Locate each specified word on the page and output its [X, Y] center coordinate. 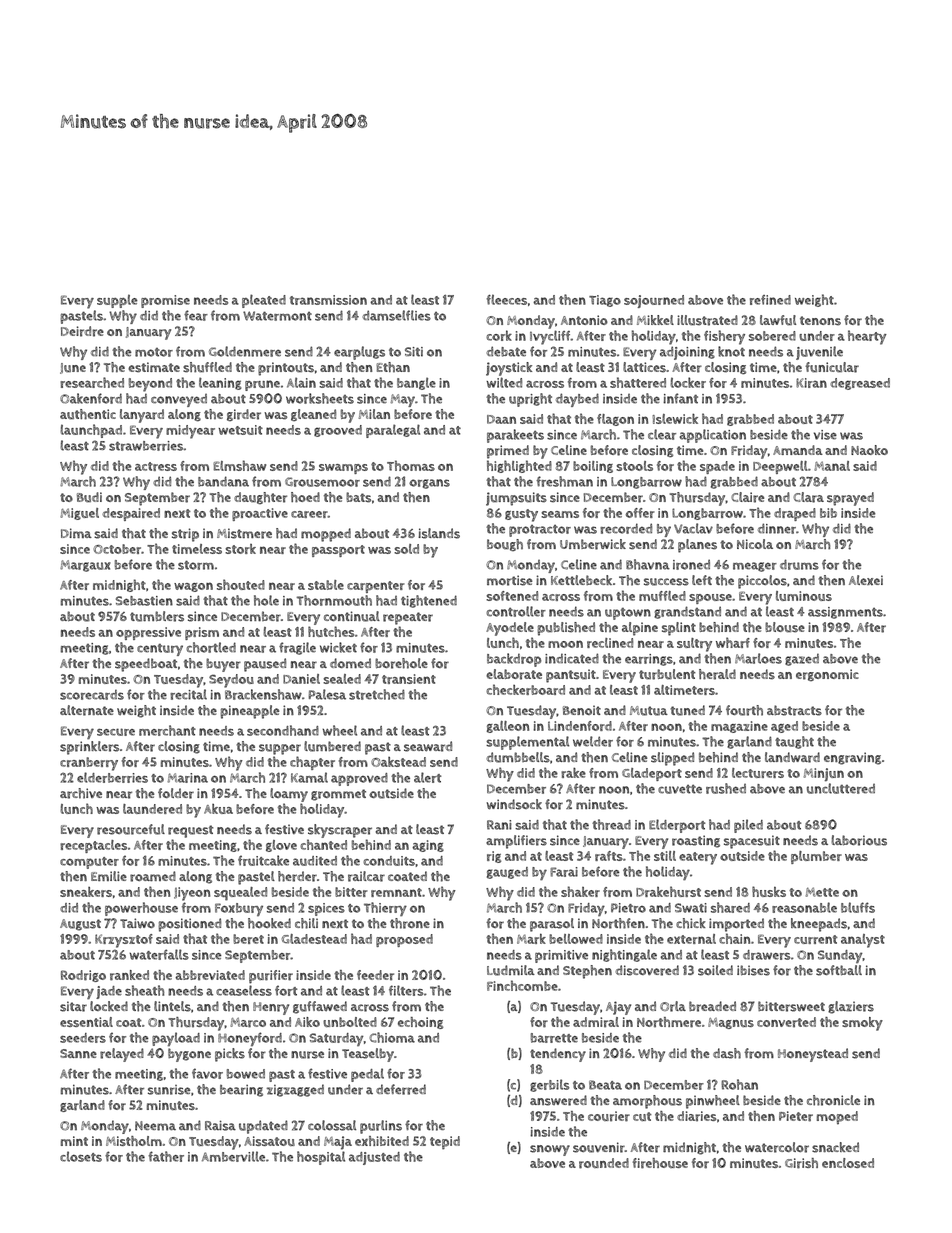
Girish [801, 1163]
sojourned [654, 301]
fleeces [507, 299]
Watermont [277, 316]
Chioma [392, 1037]
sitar [73, 1006]
